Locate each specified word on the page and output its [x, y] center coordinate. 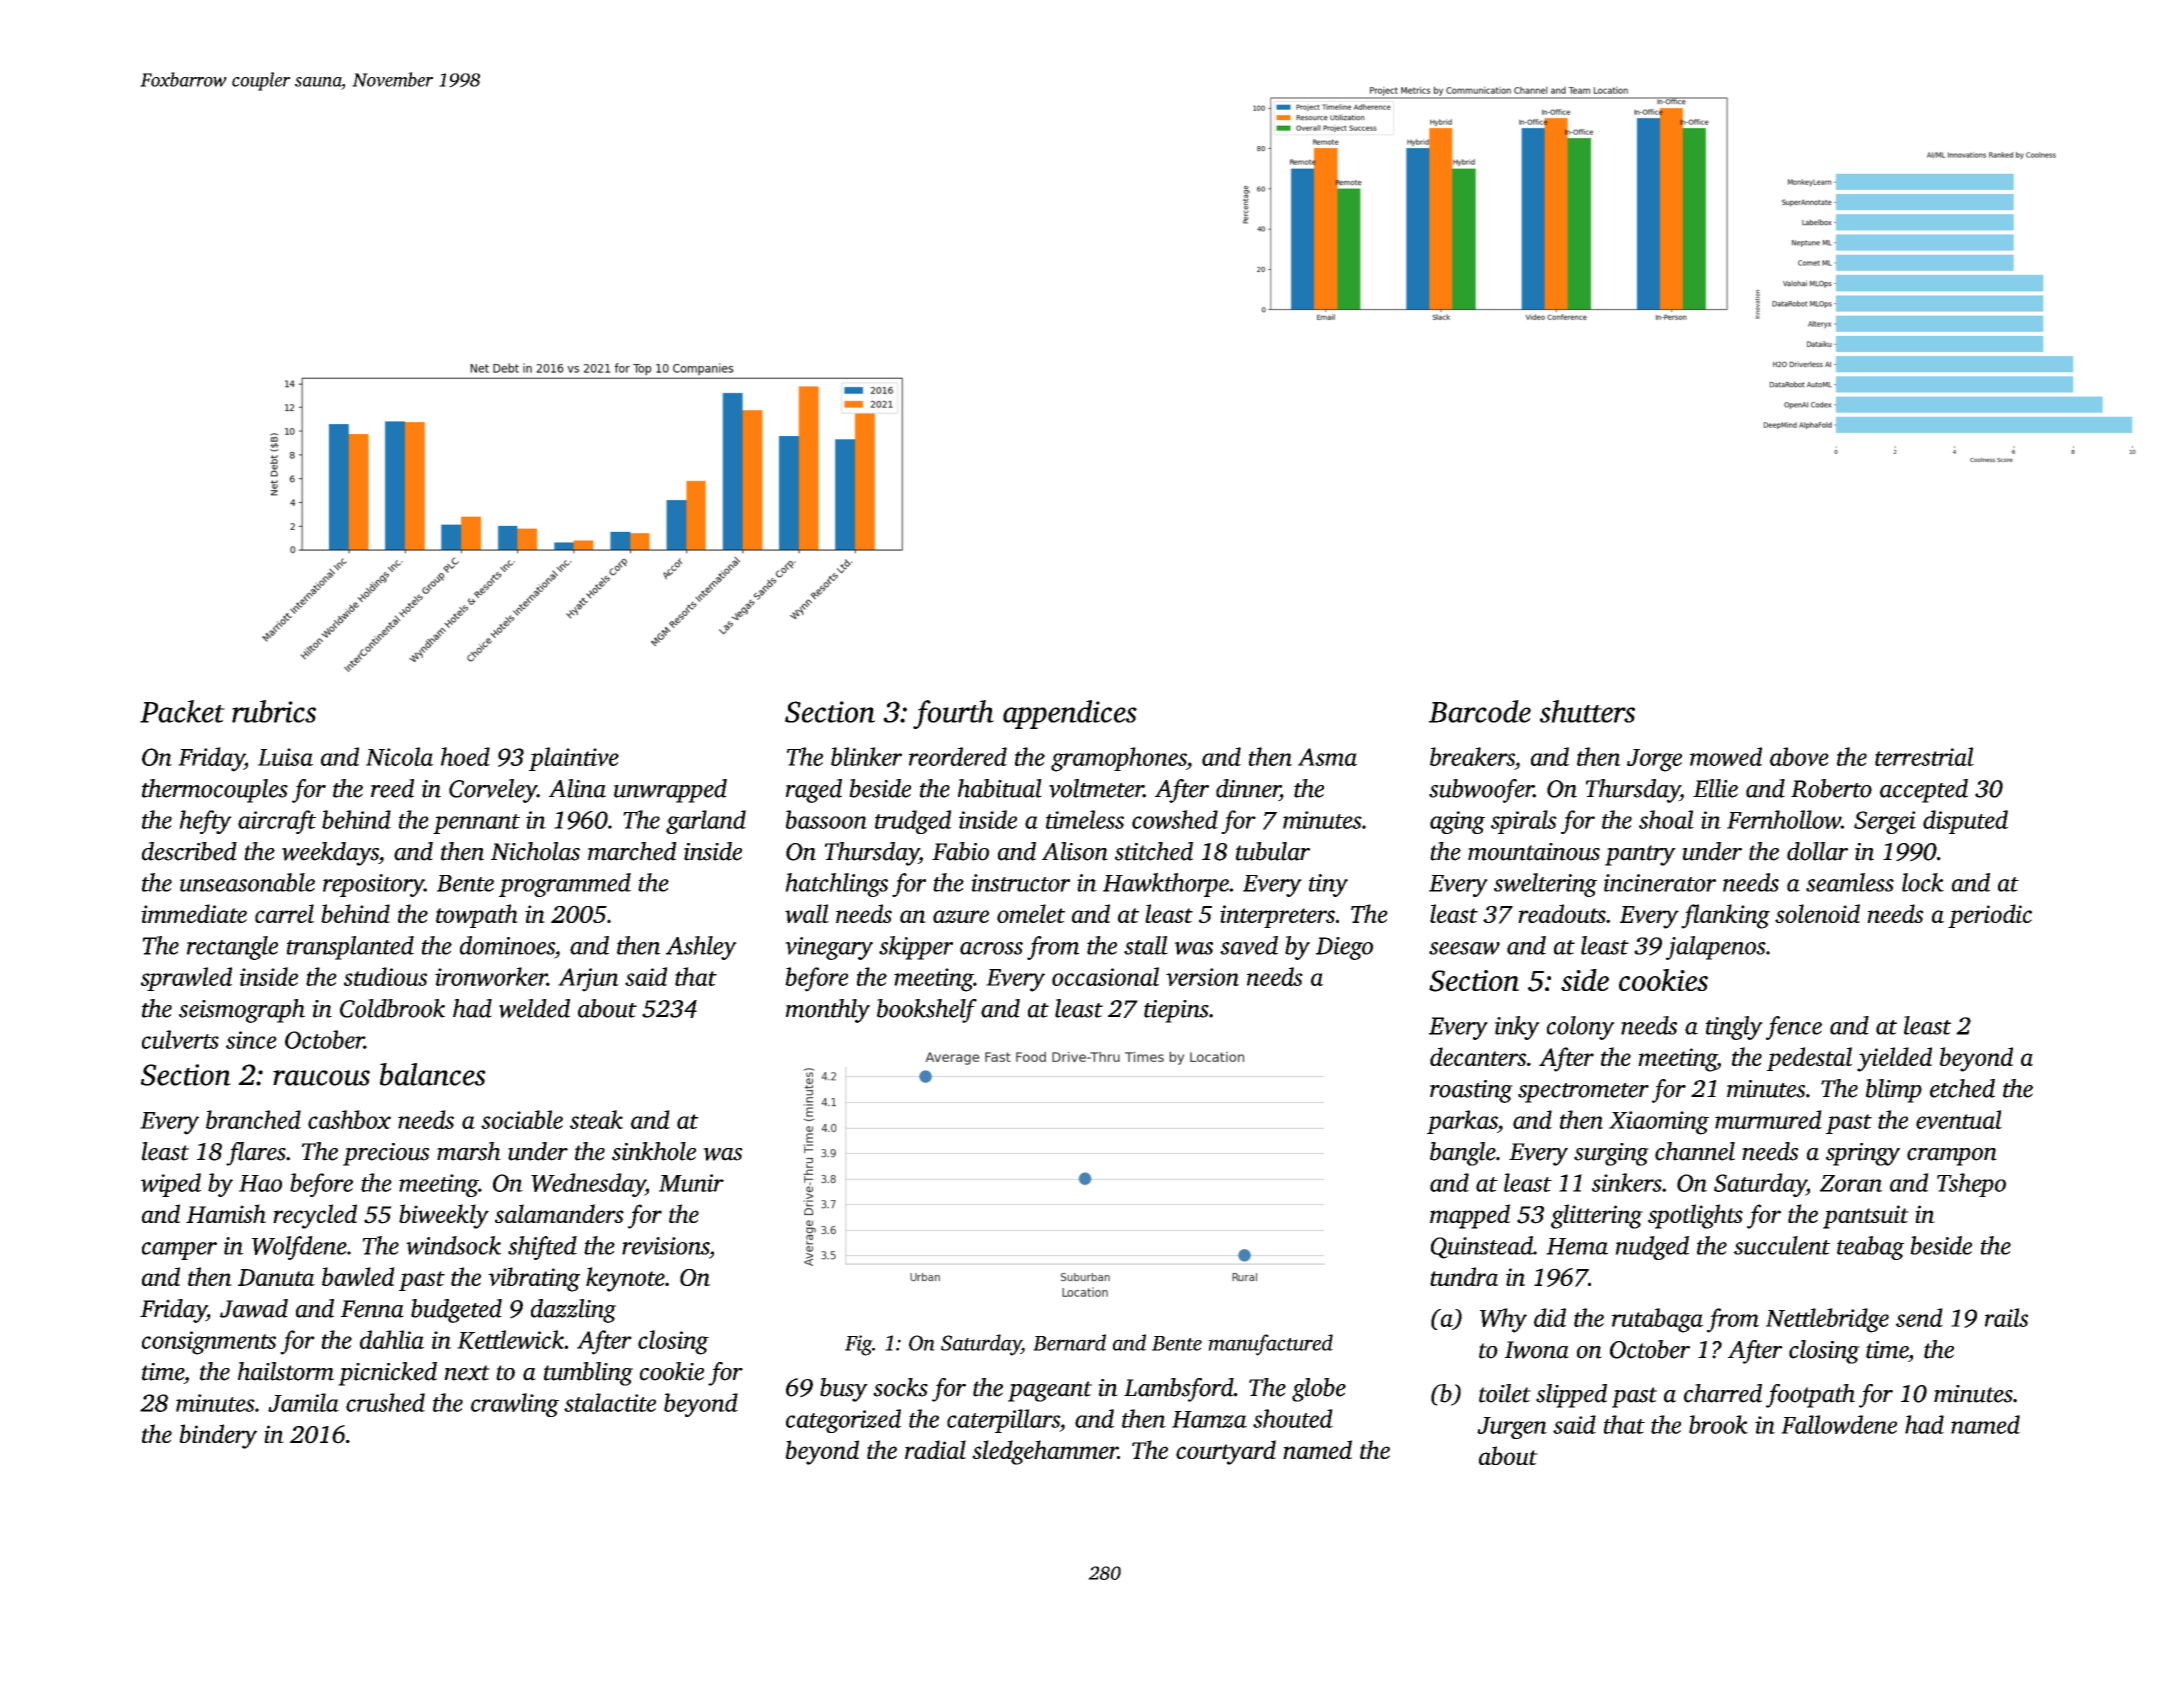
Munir [691, 1183]
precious [386, 1154]
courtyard [1226, 1452]
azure [961, 917]
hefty [205, 822]
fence [1794, 1028]
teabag [1870, 1248]
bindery [218, 1436]
